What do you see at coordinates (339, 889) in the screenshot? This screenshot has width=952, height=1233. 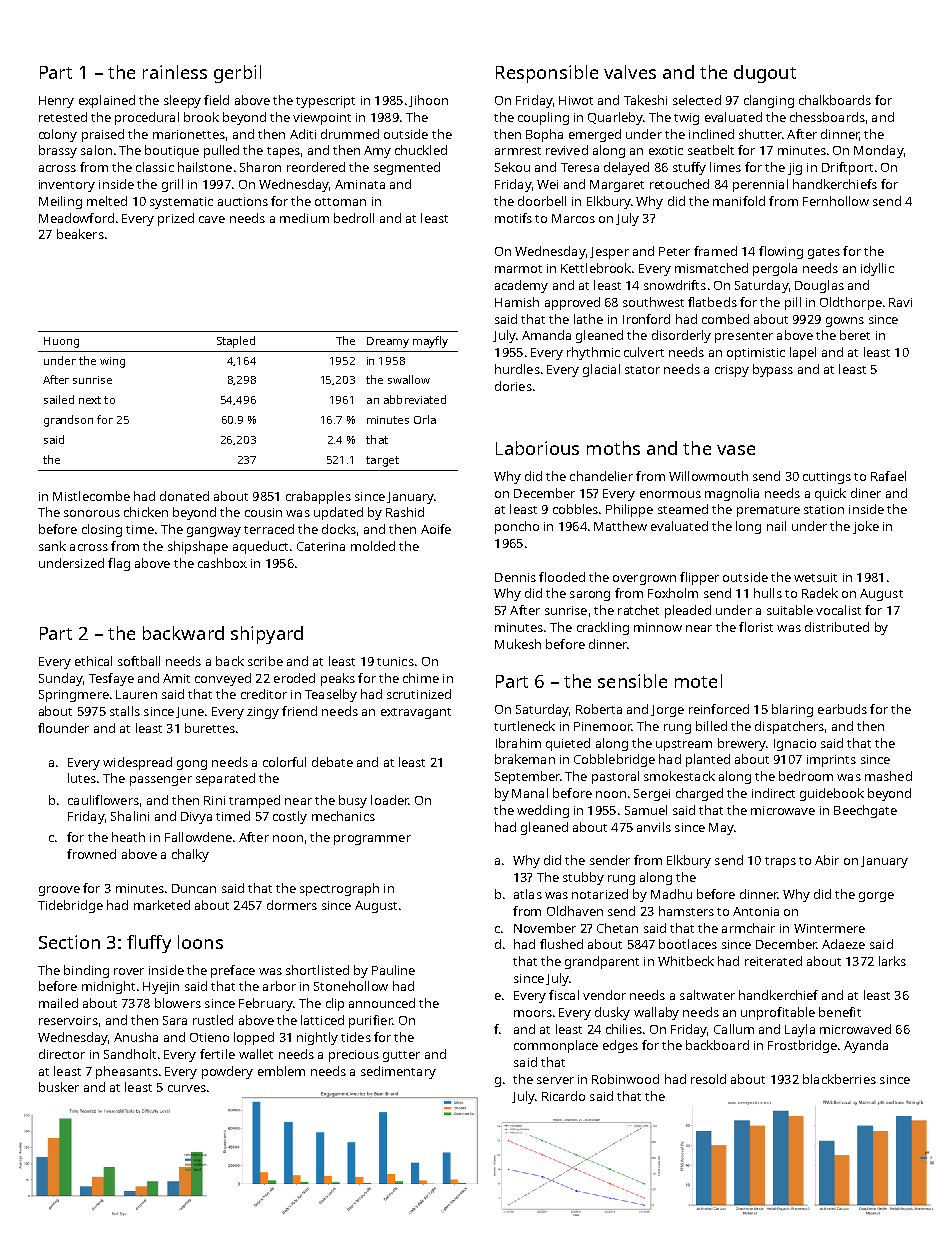 I see `spectrograph` at bounding box center [339, 889].
